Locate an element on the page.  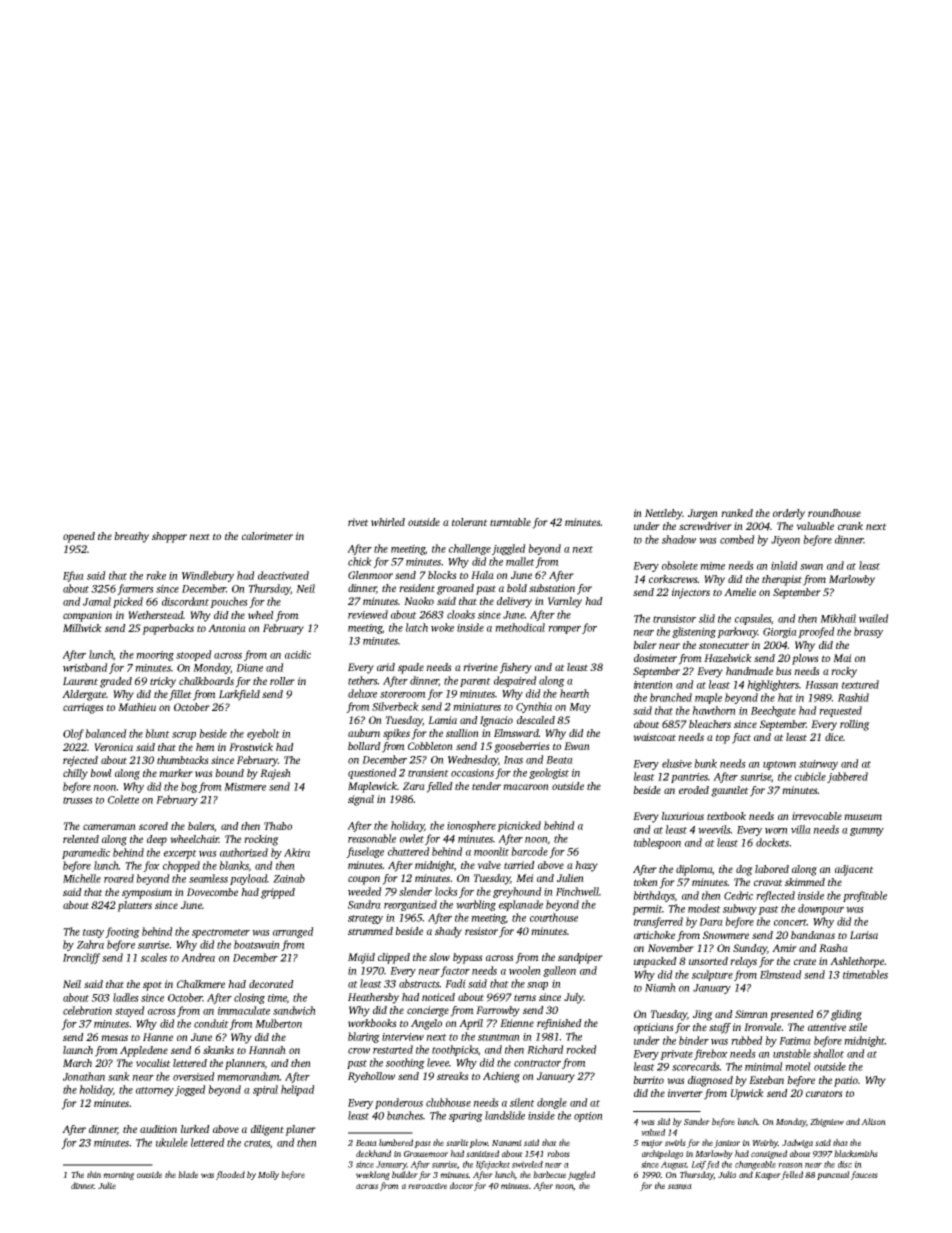
rocking is located at coordinates (261, 840).
